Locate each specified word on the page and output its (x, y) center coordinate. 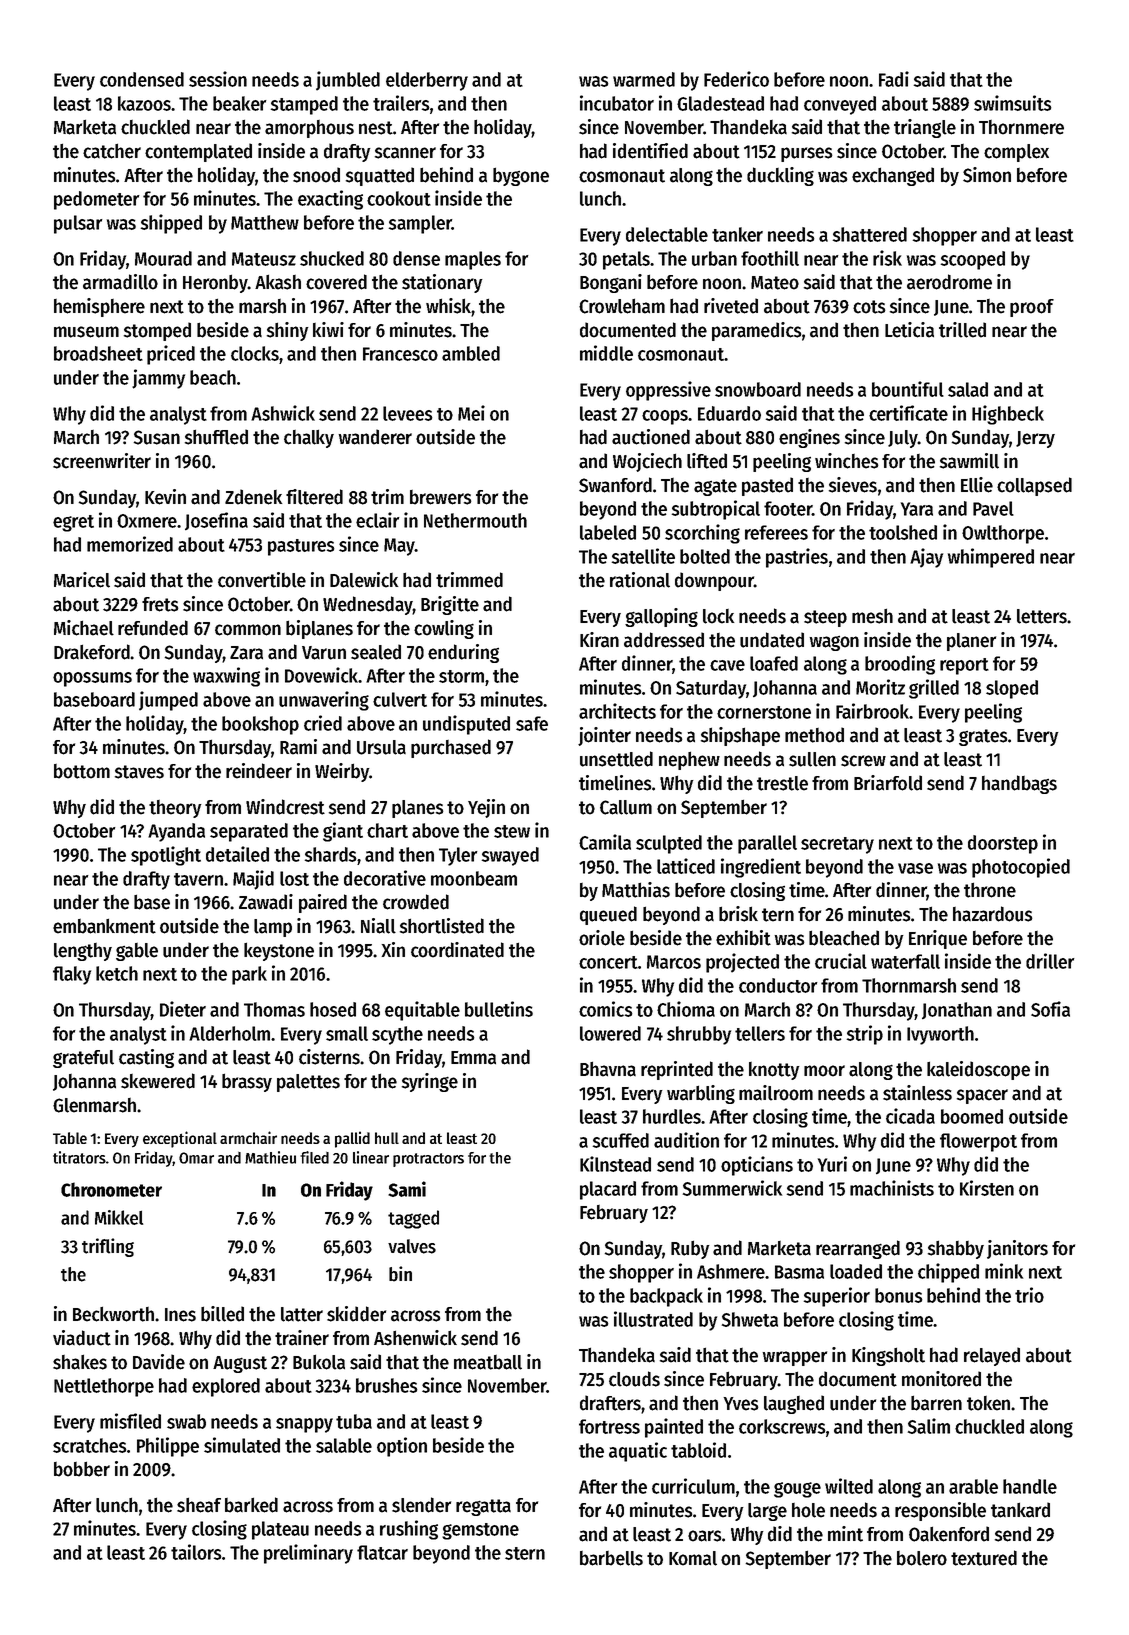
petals (627, 260)
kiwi (328, 329)
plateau (280, 1530)
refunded (153, 628)
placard (608, 1190)
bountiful (908, 389)
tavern (198, 879)
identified (650, 151)
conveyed (840, 105)
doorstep (1003, 844)
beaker (239, 103)
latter (302, 1314)
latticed (686, 866)
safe (532, 723)
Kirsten (987, 1188)
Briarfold (888, 783)
